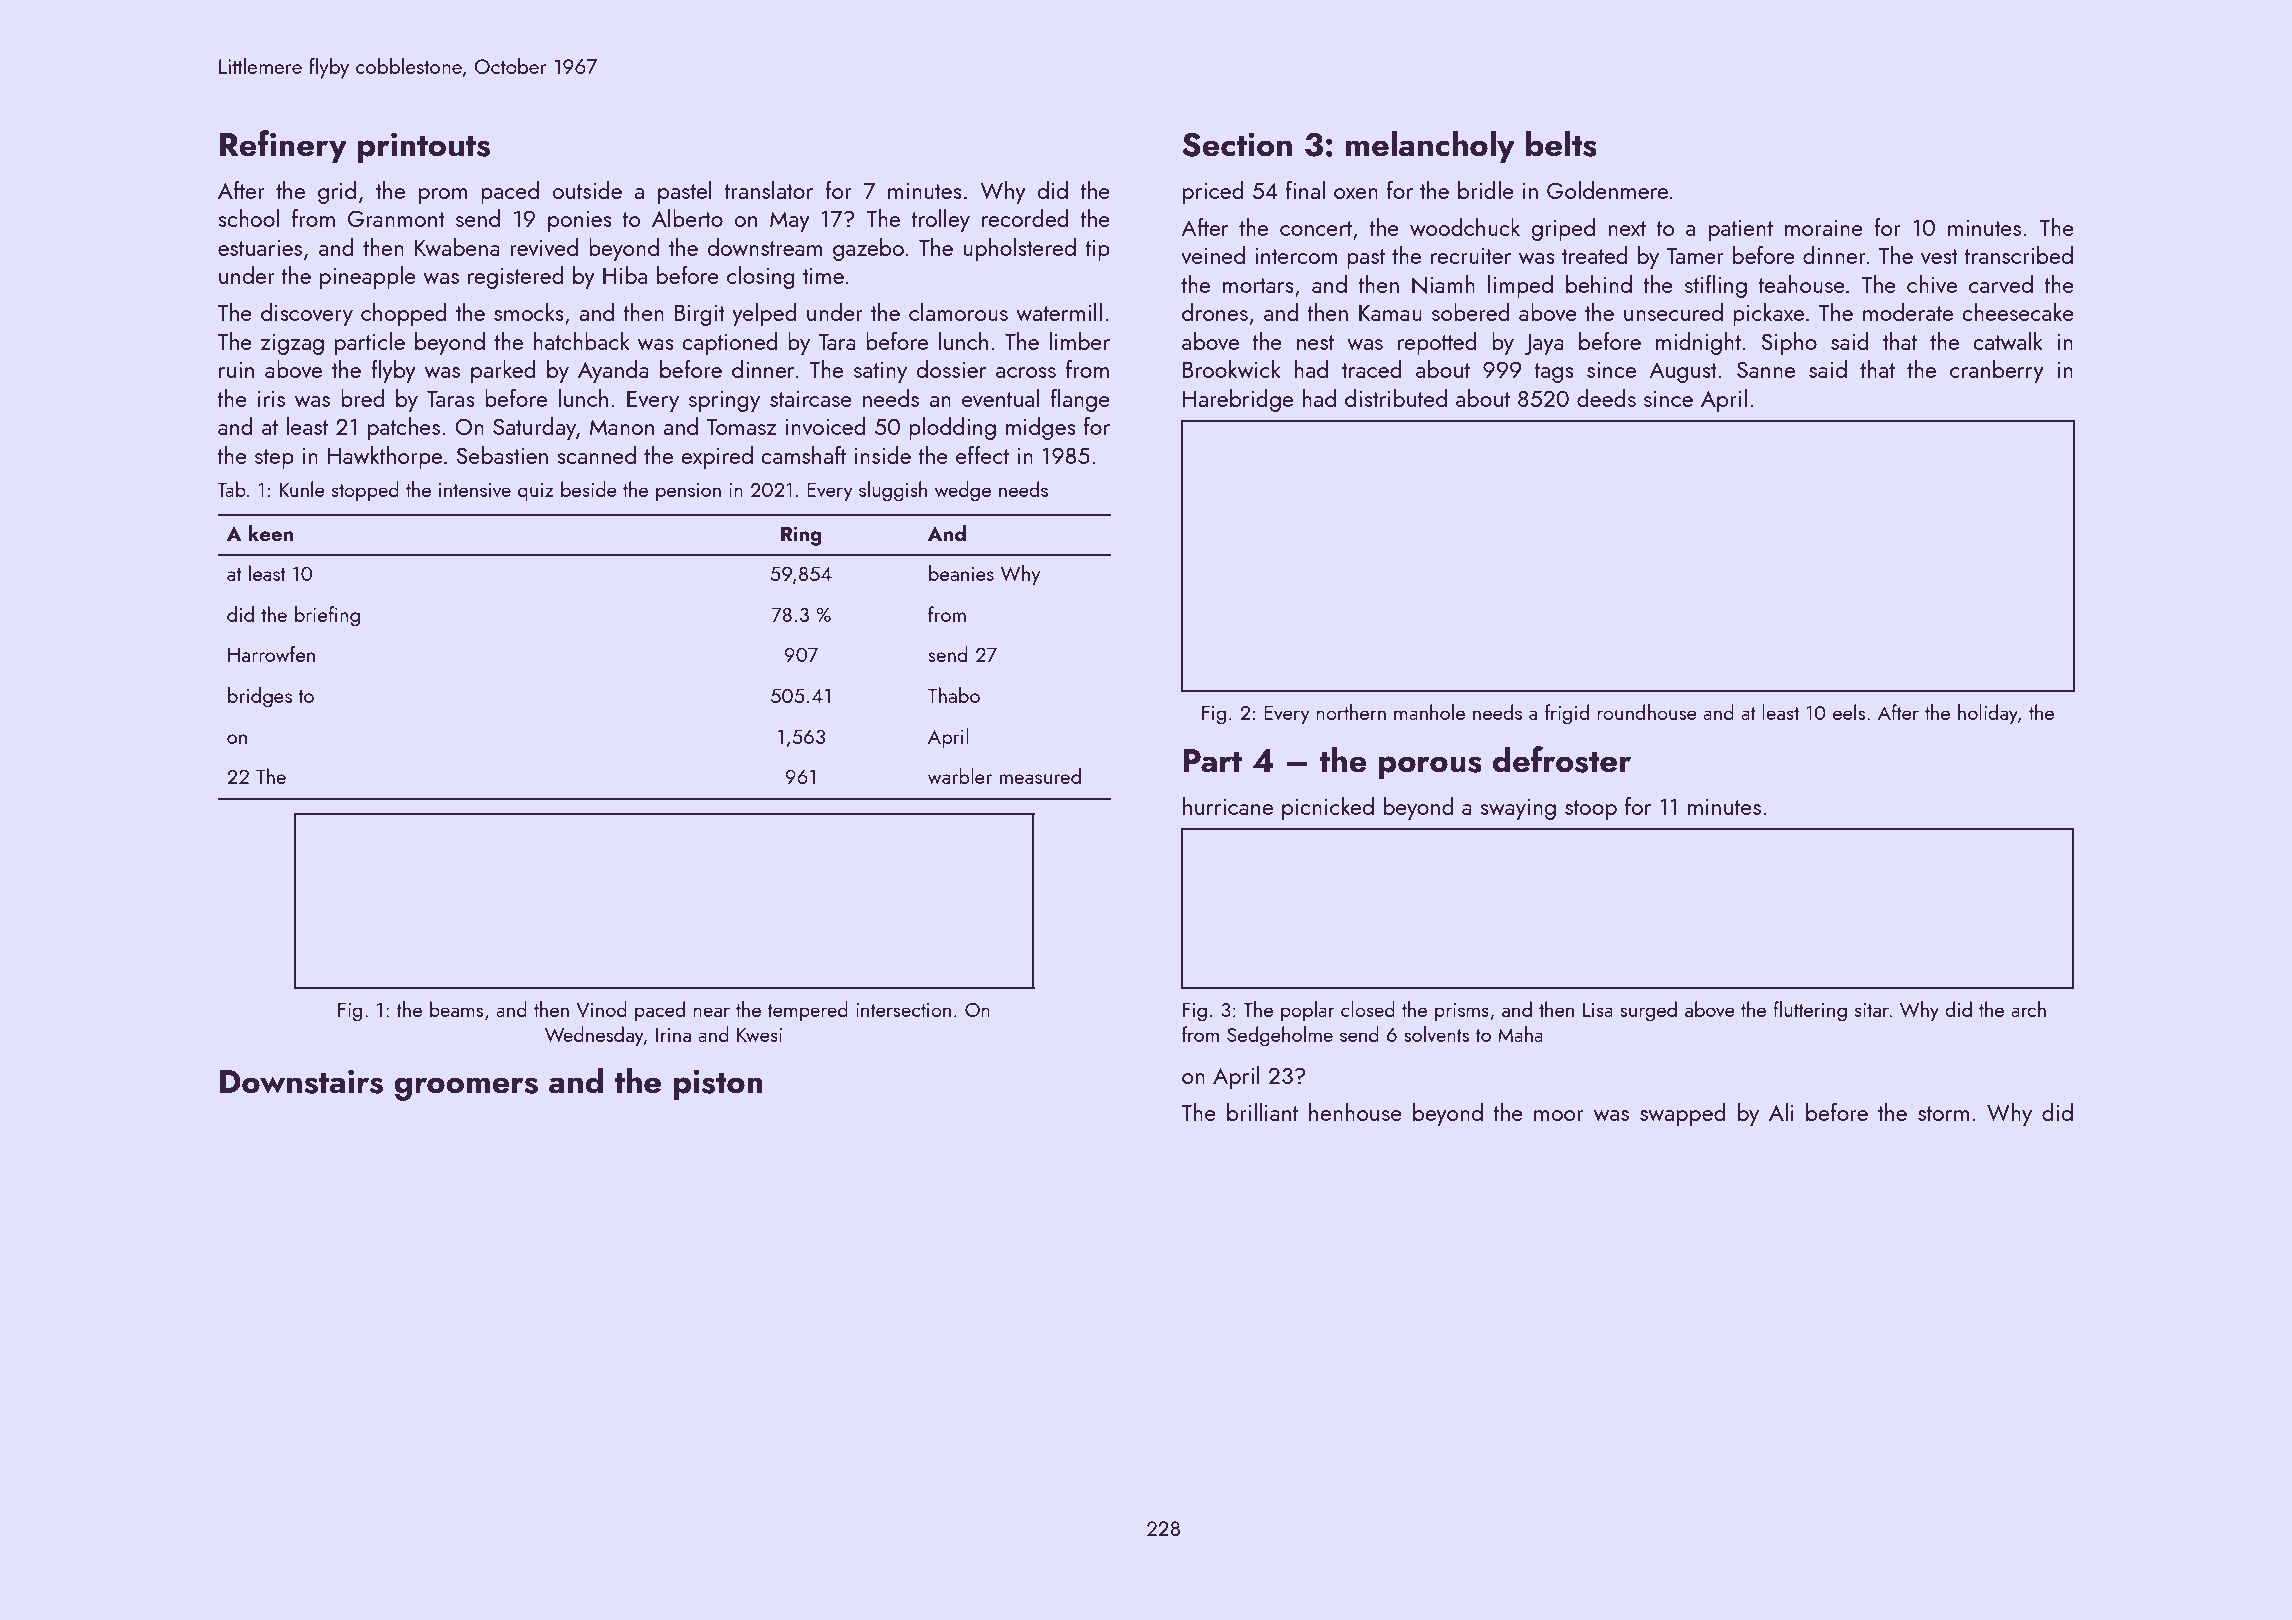 The width and height of the screenshot is (2292, 1620). Describe the element at coordinates (475, 490) in the screenshot. I see `intensive` at that location.
